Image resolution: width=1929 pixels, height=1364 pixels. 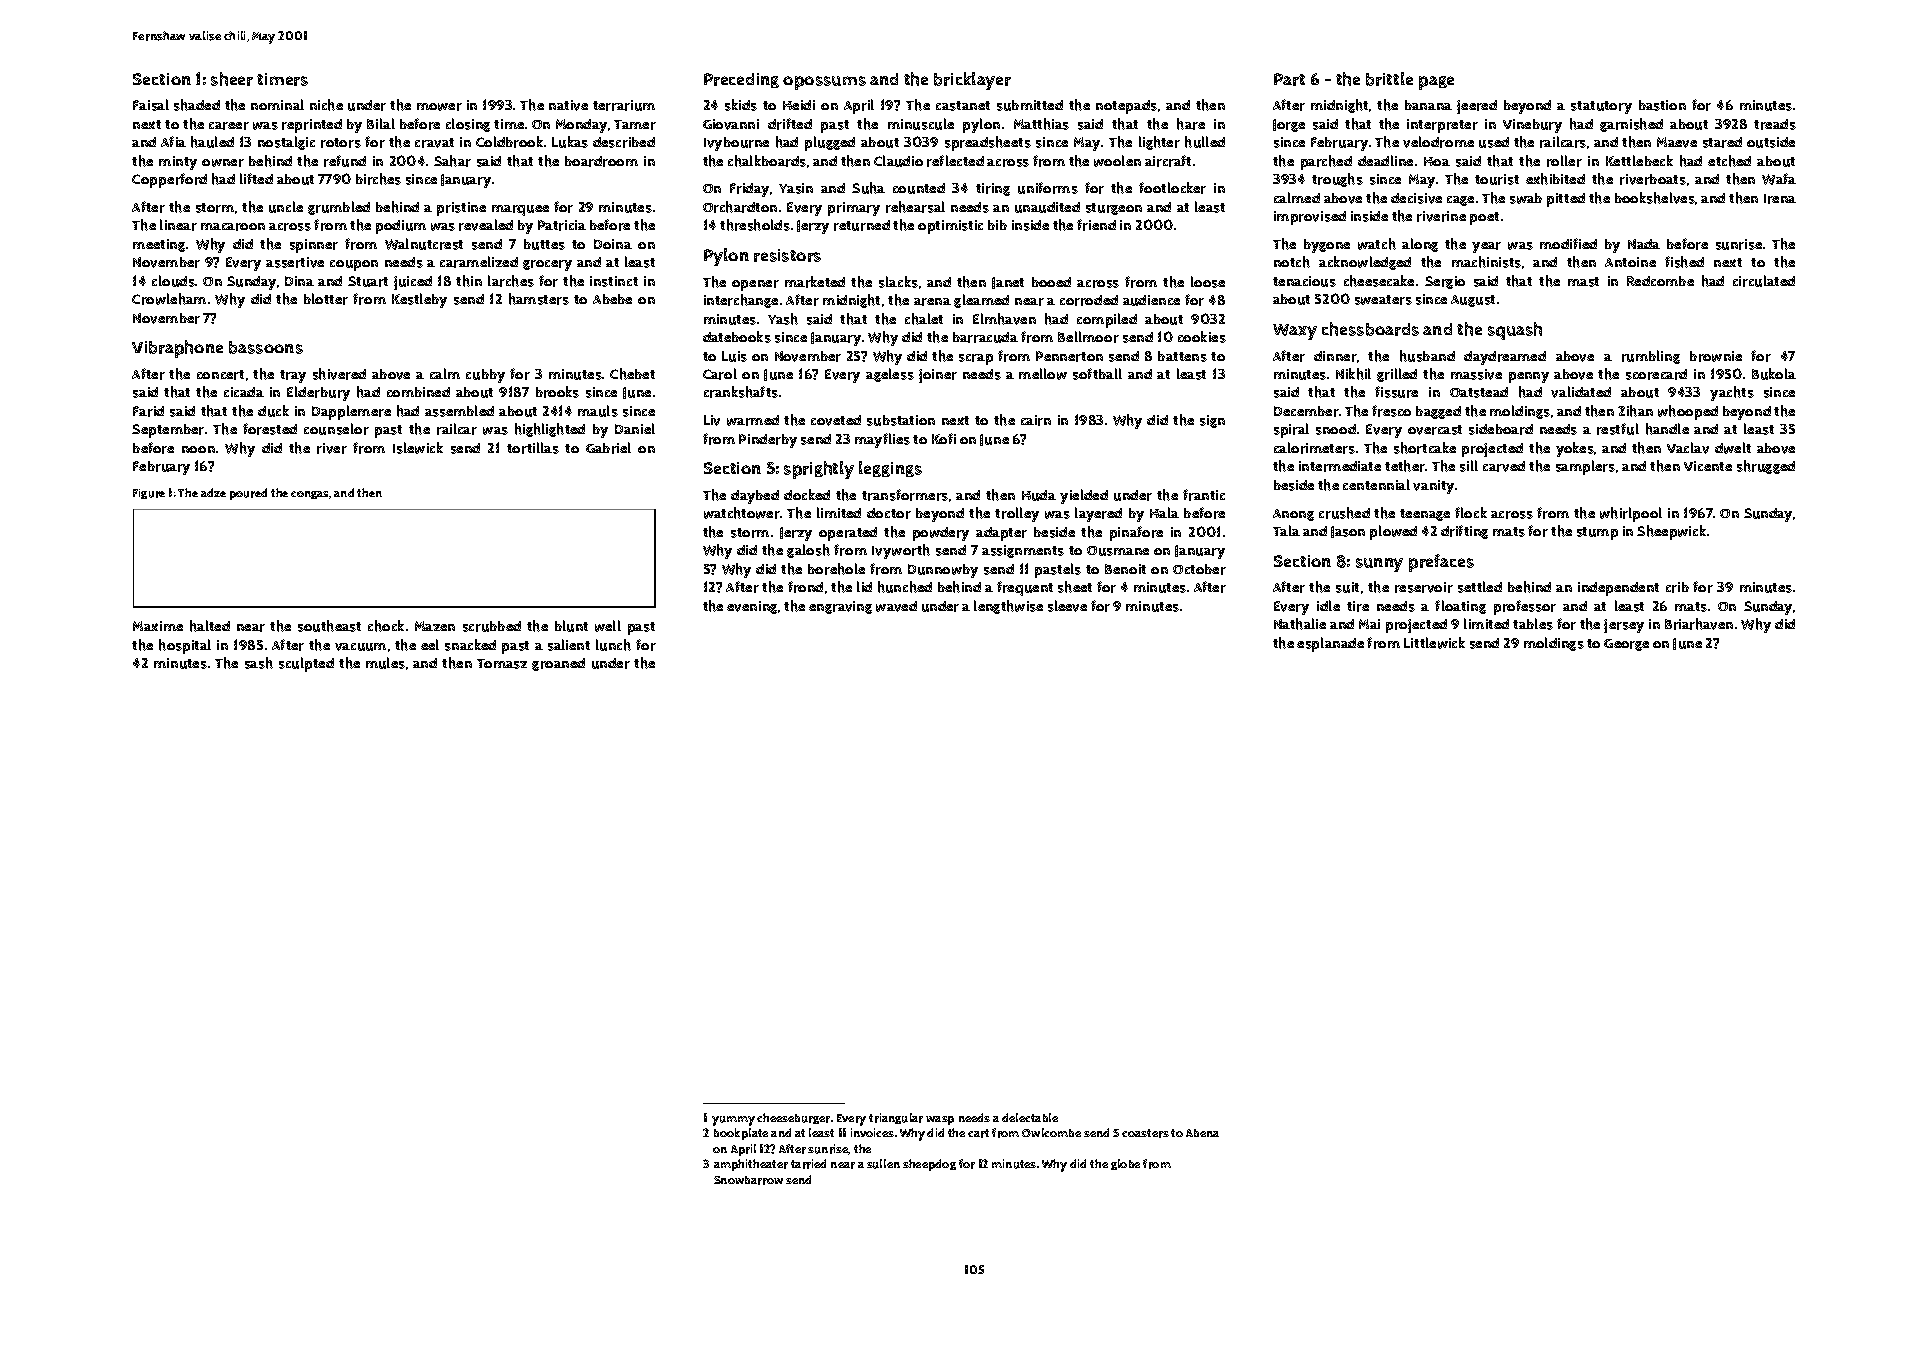 I want to click on esplanade, so click(x=1330, y=644).
